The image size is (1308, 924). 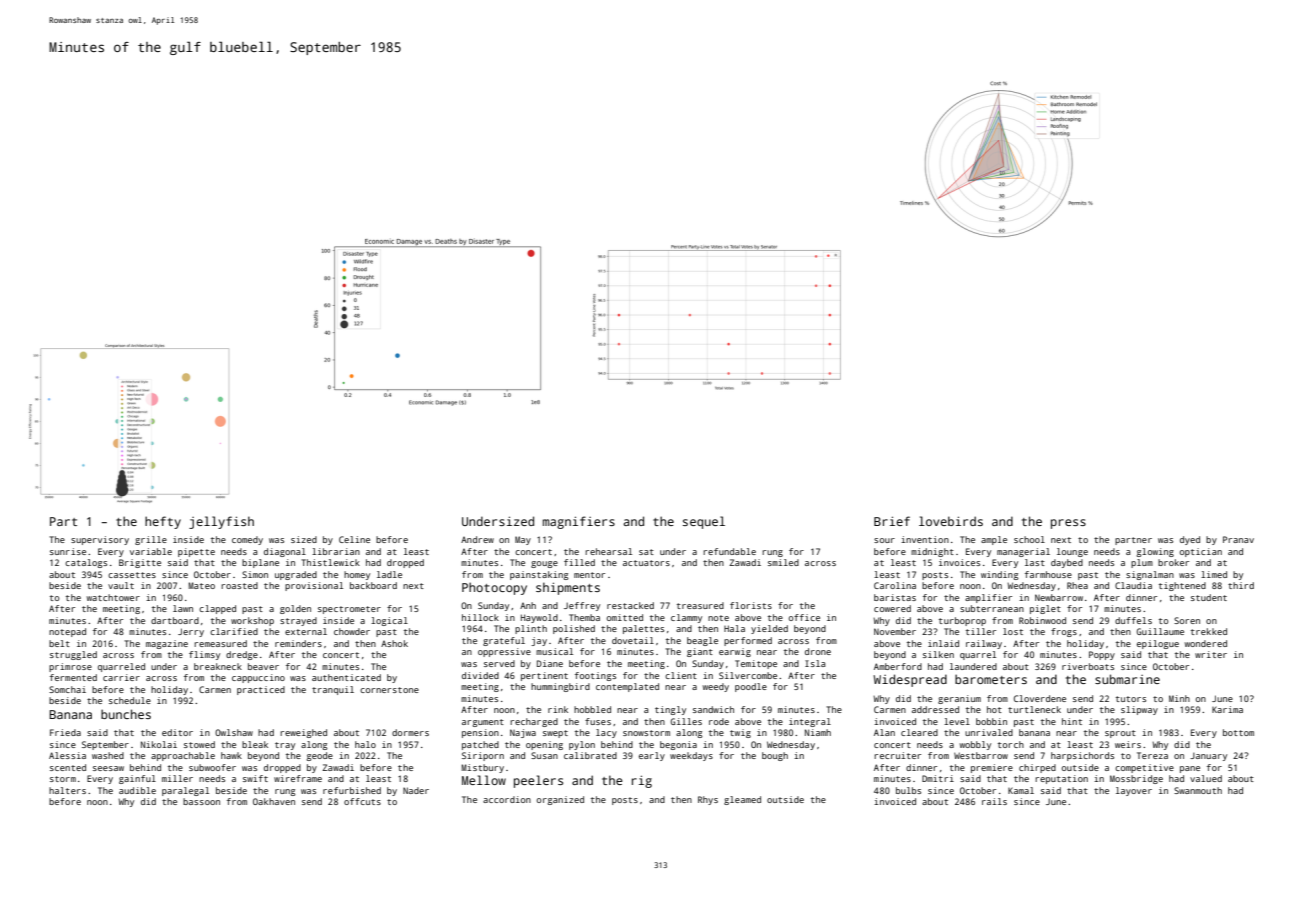 What do you see at coordinates (137, 779) in the screenshot?
I see `gainful` at bounding box center [137, 779].
